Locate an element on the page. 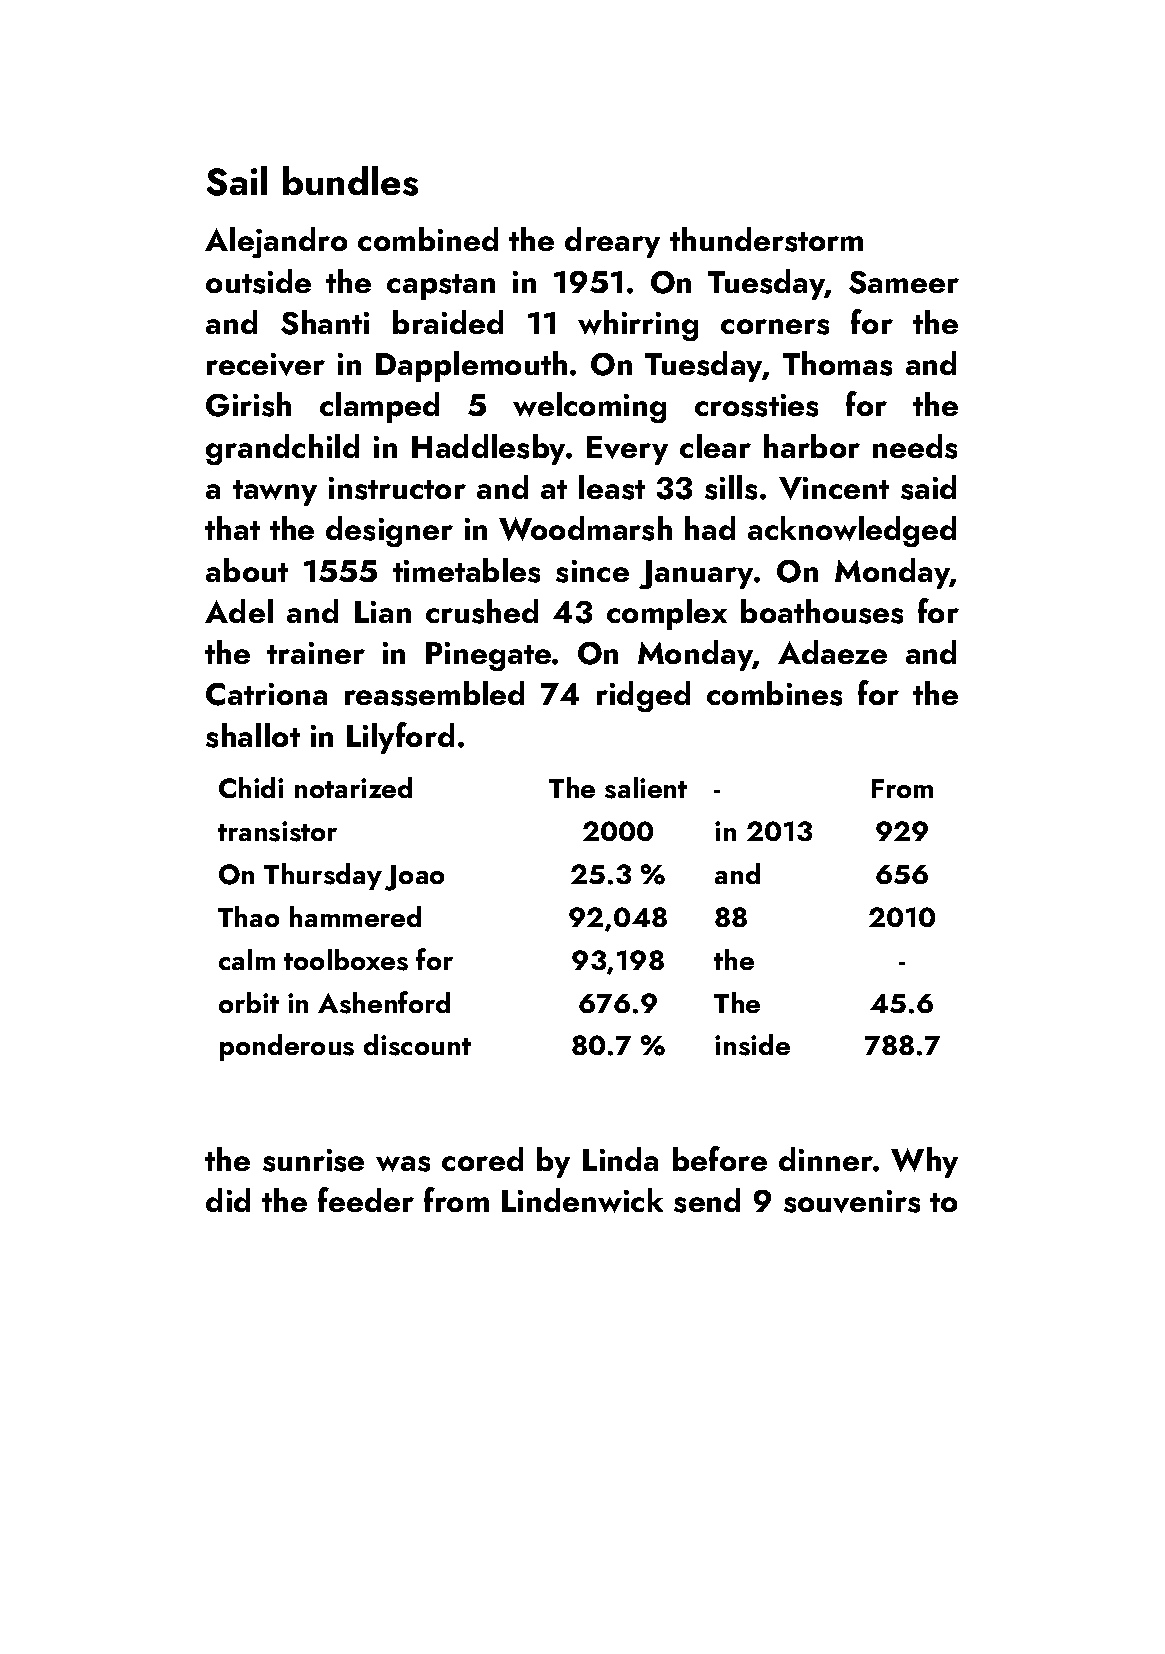 The image size is (1165, 1654). dreary is located at coordinates (612, 242).
